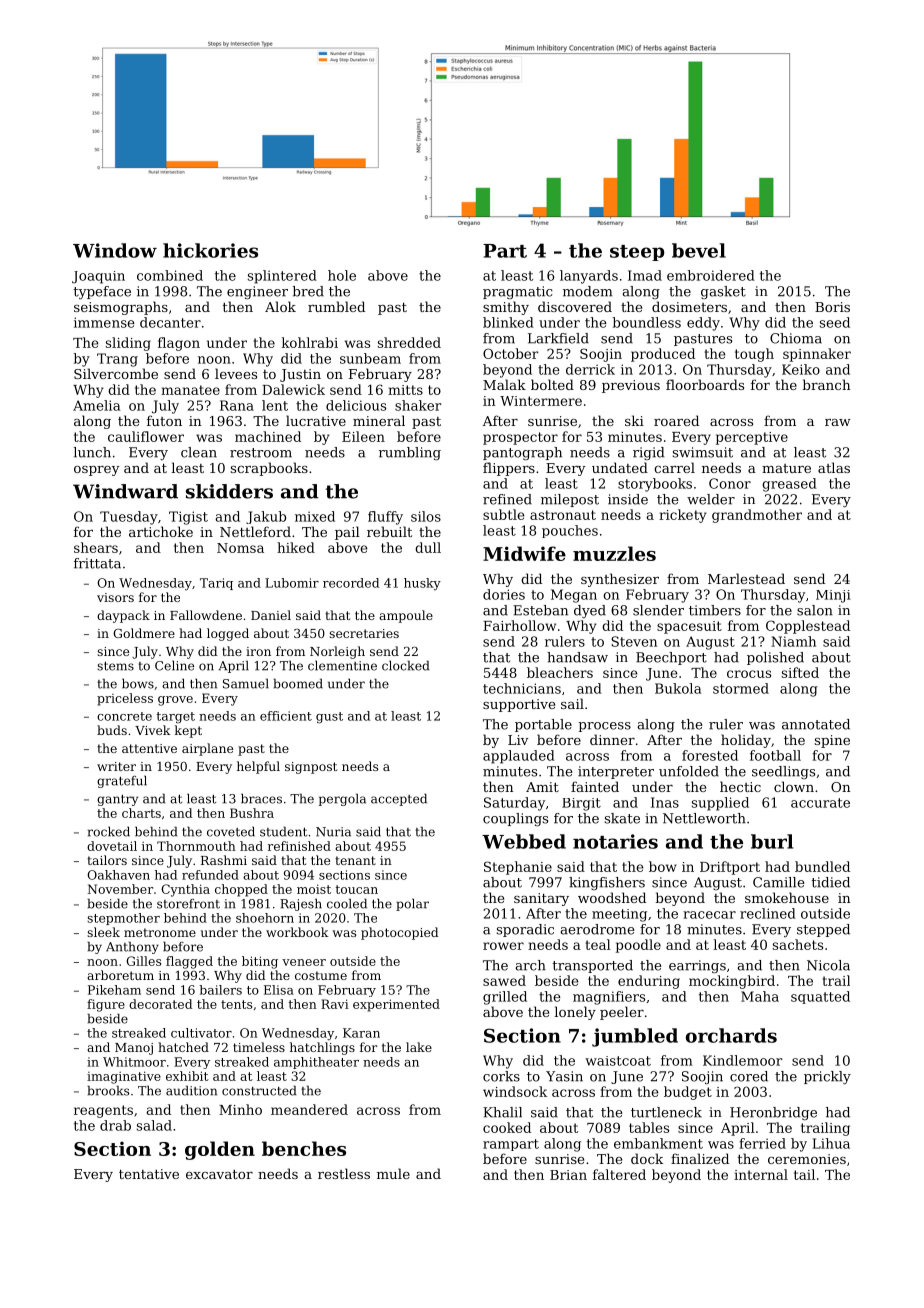 This page has height=1308, width=924. Describe the element at coordinates (823, 930) in the page. I see `stepped` at that location.
